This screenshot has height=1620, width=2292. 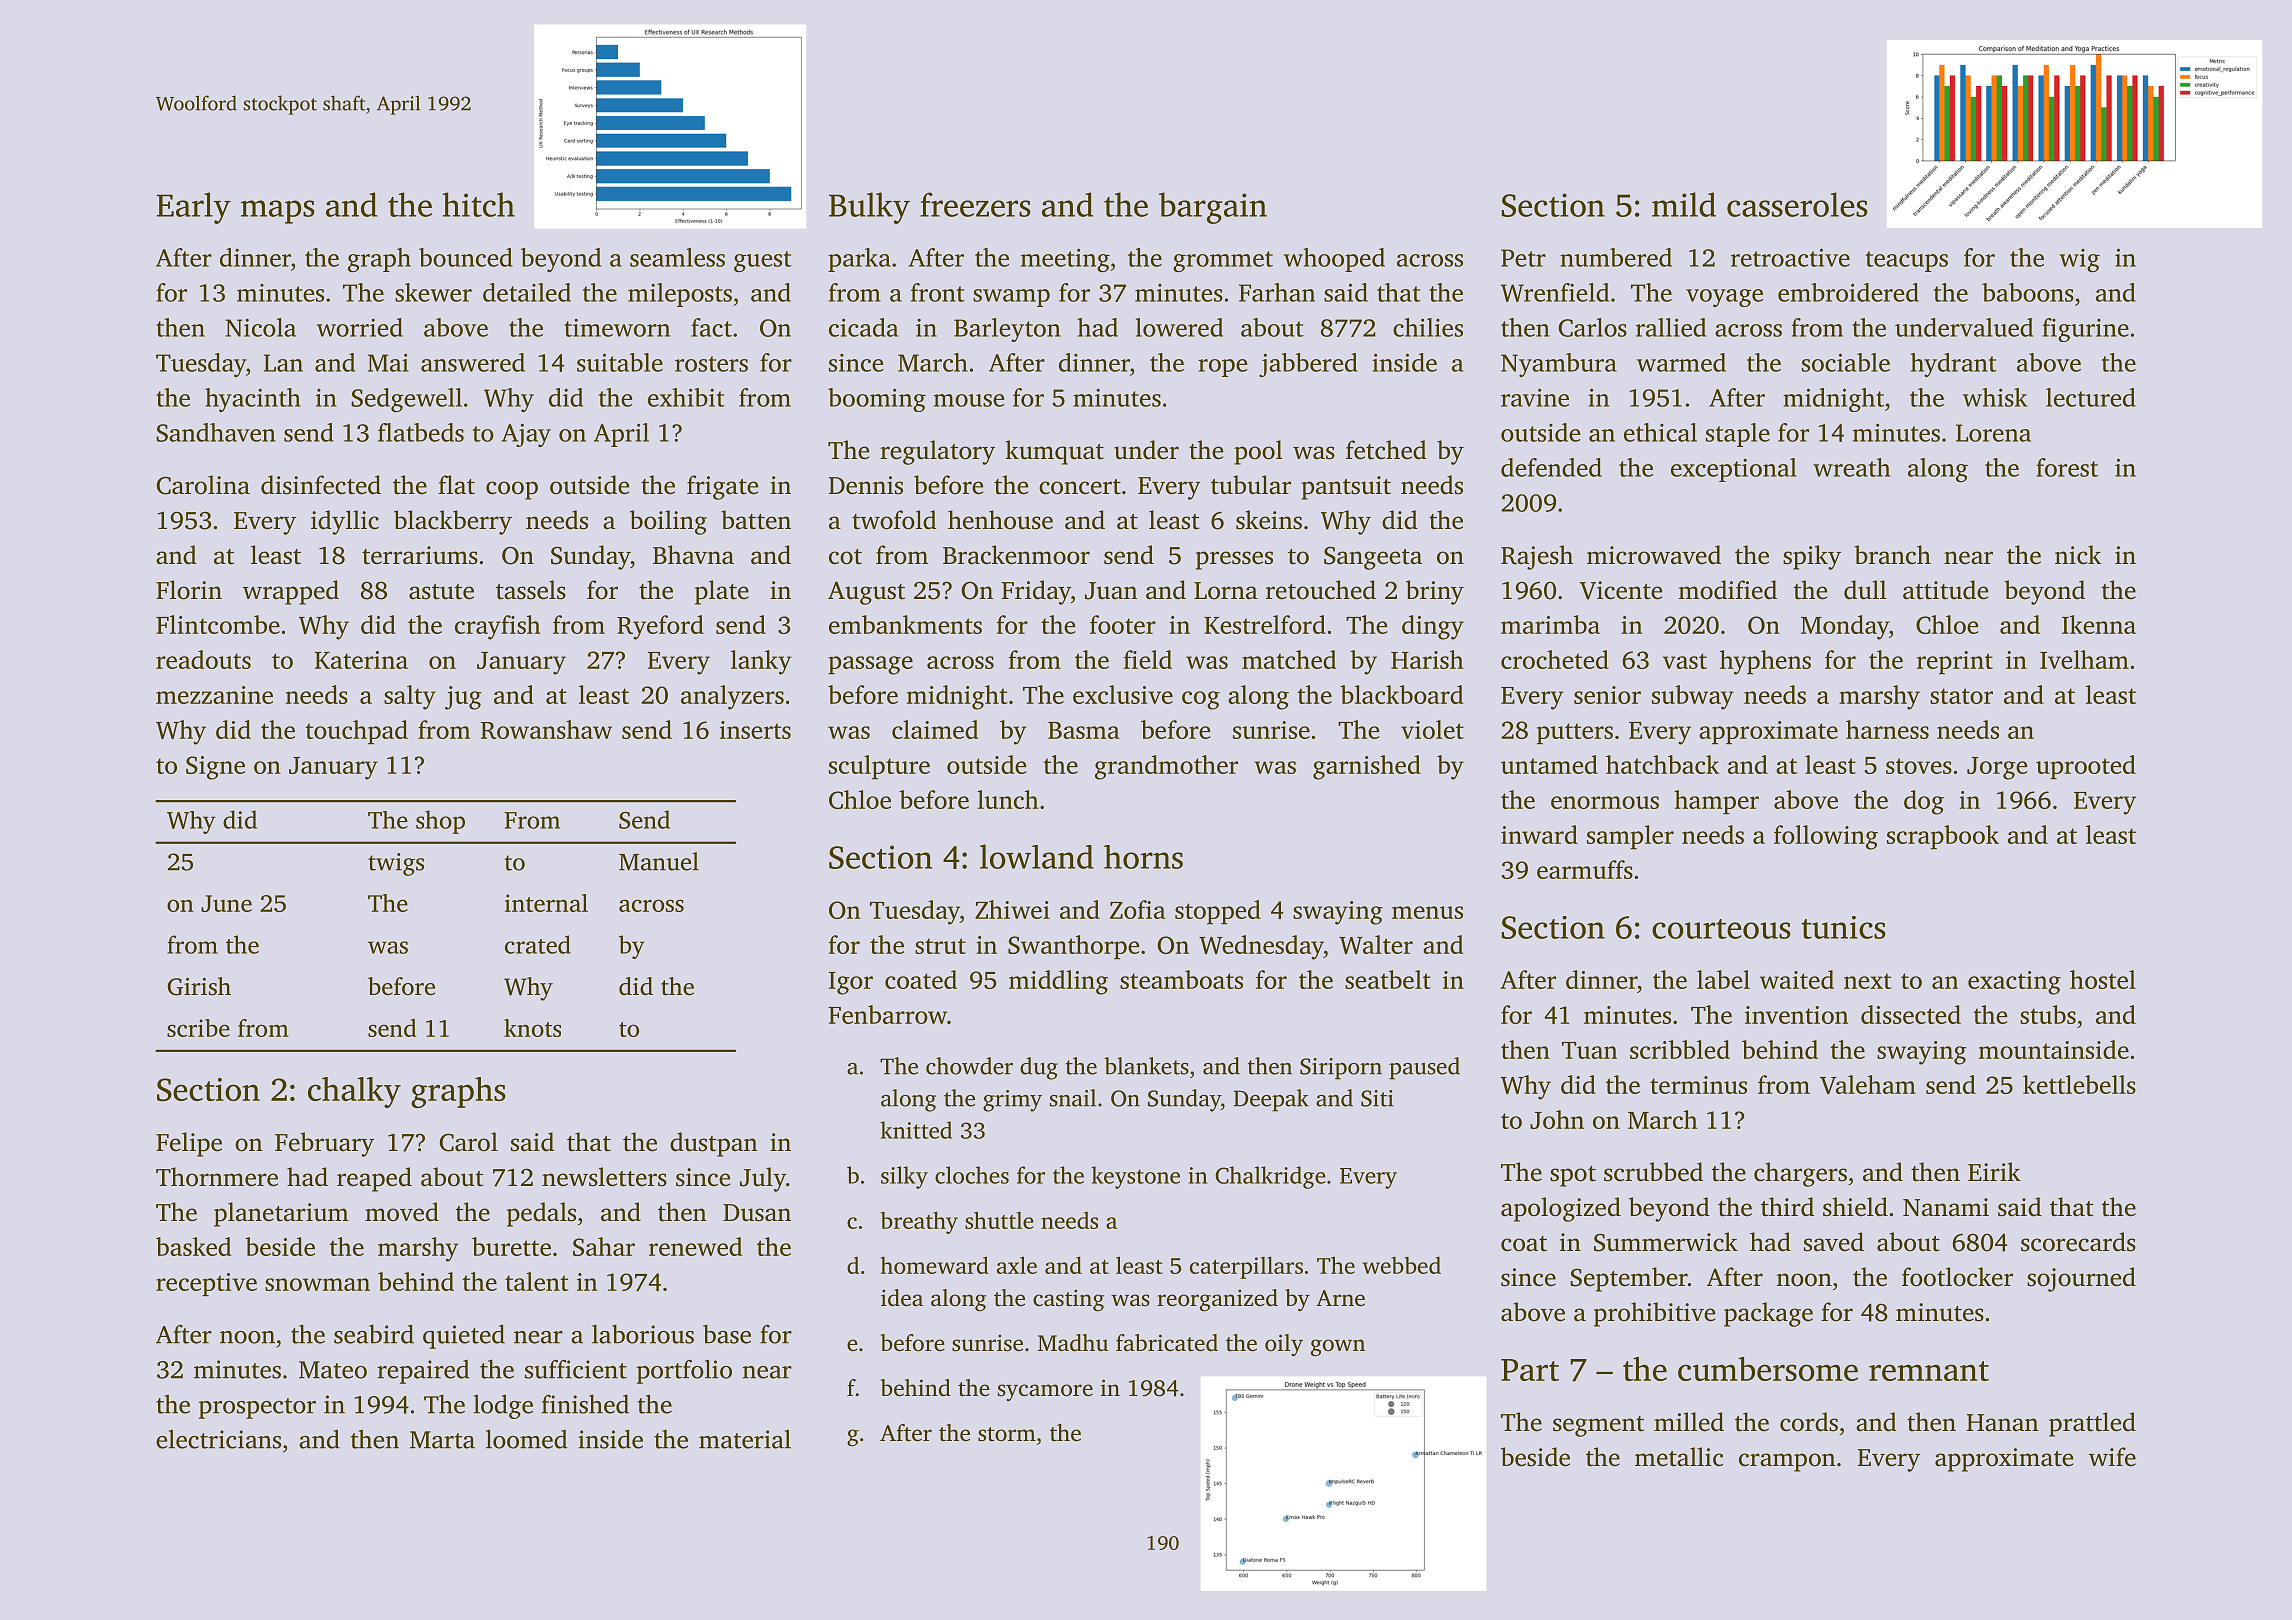 What do you see at coordinates (1213, 208) in the screenshot?
I see `bargain` at bounding box center [1213, 208].
